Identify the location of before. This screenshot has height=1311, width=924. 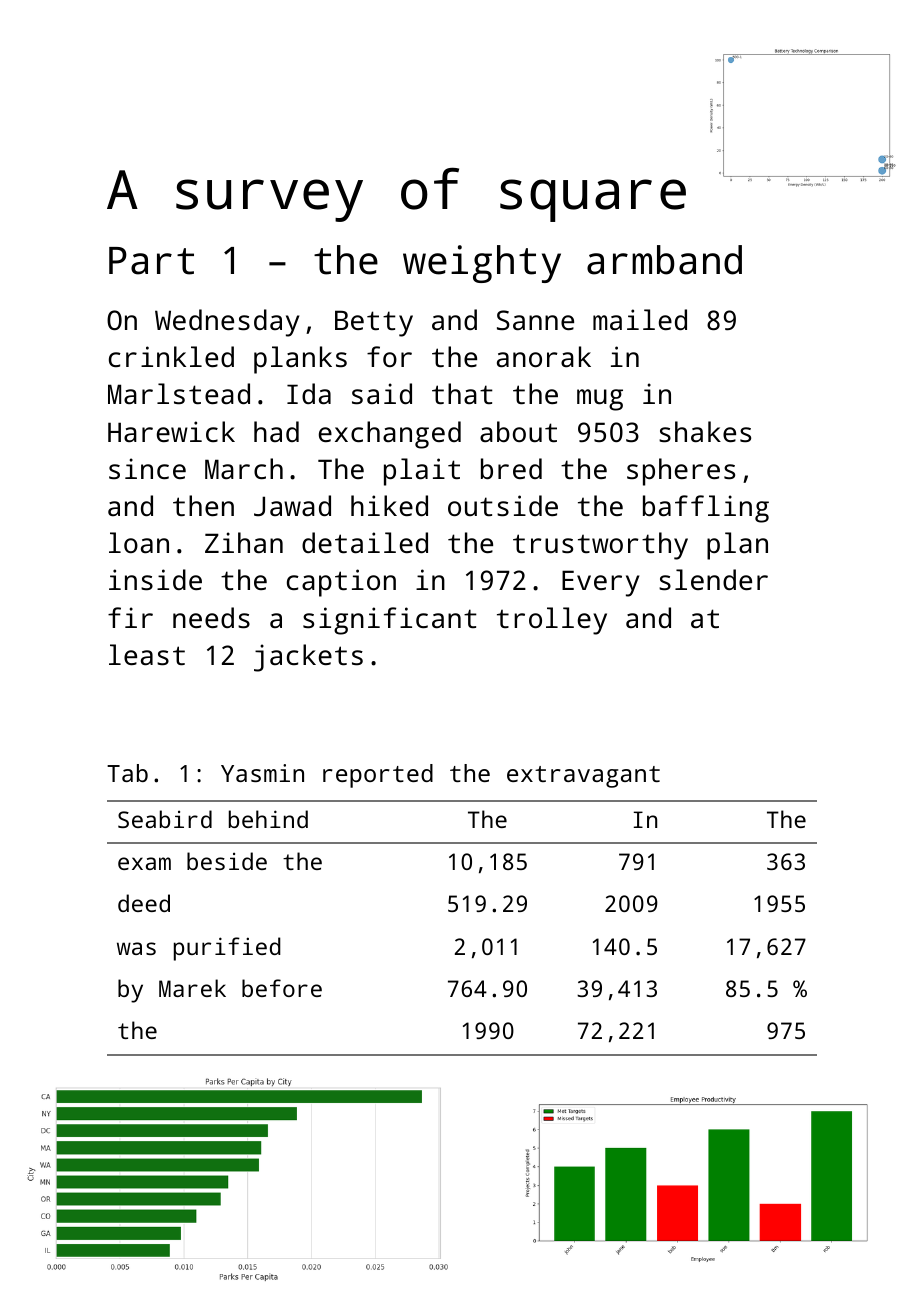
(282, 988).
